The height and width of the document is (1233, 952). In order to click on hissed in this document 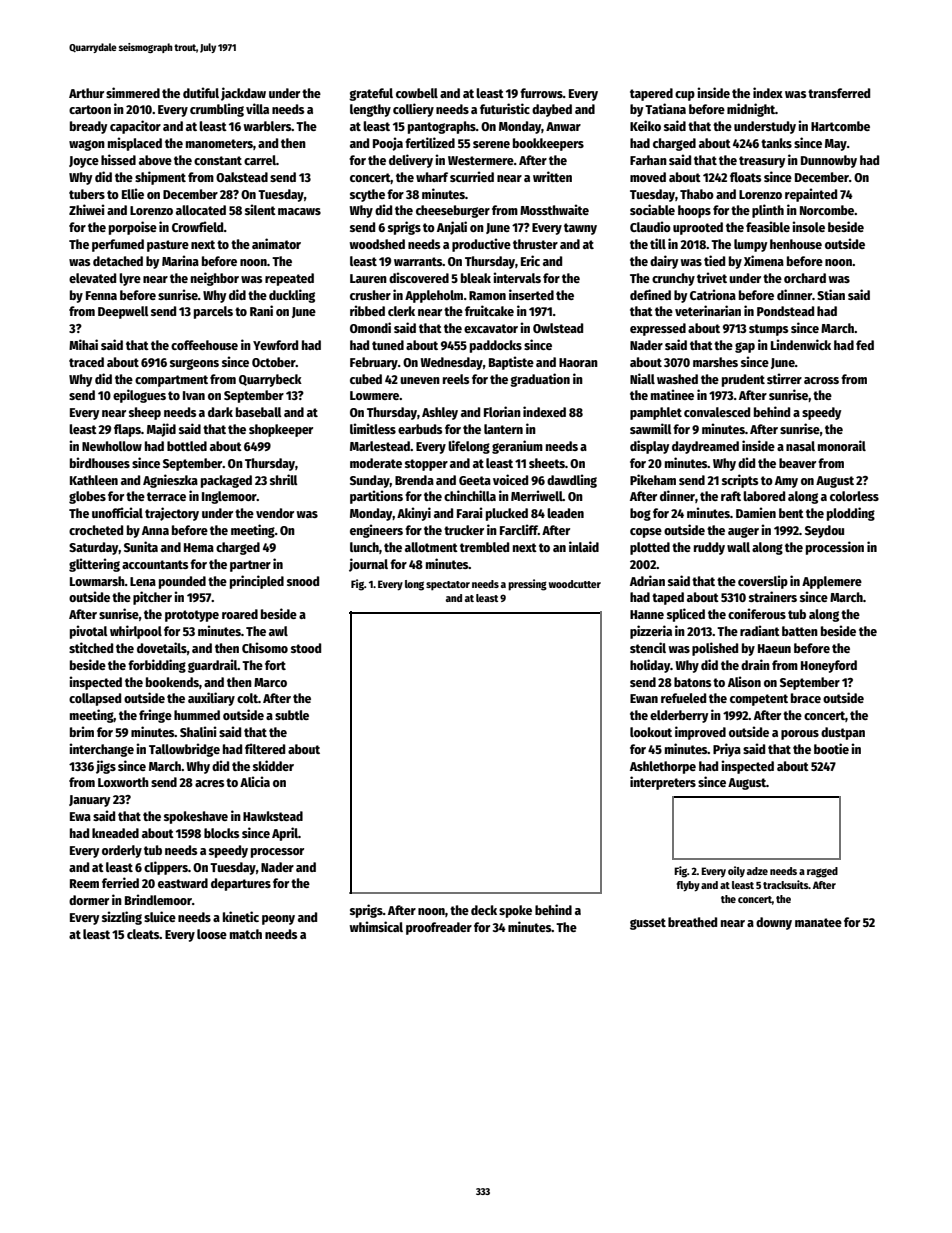, I will do `click(118, 159)`.
